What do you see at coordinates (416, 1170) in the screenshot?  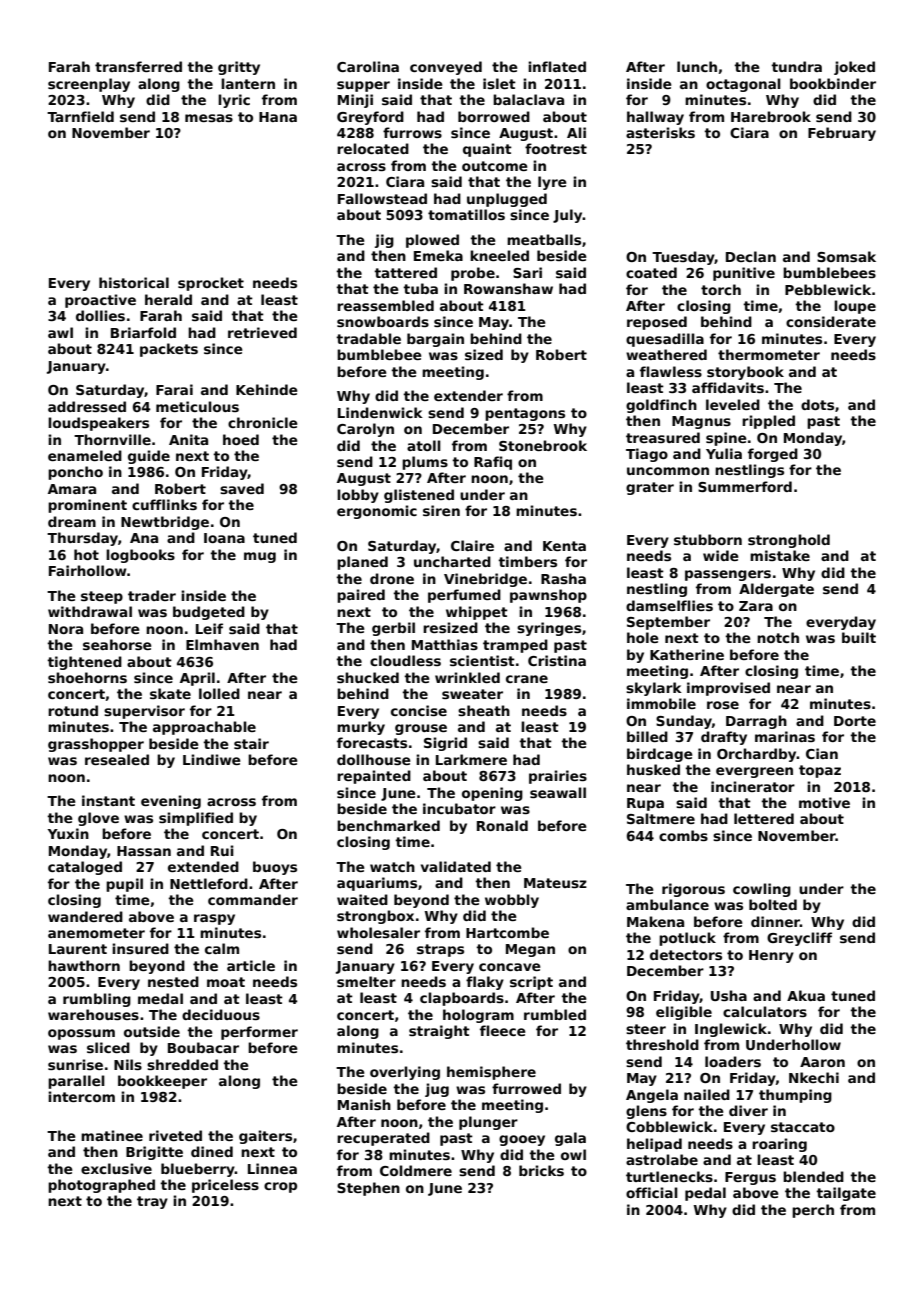 I see `Coldmere` at bounding box center [416, 1170].
